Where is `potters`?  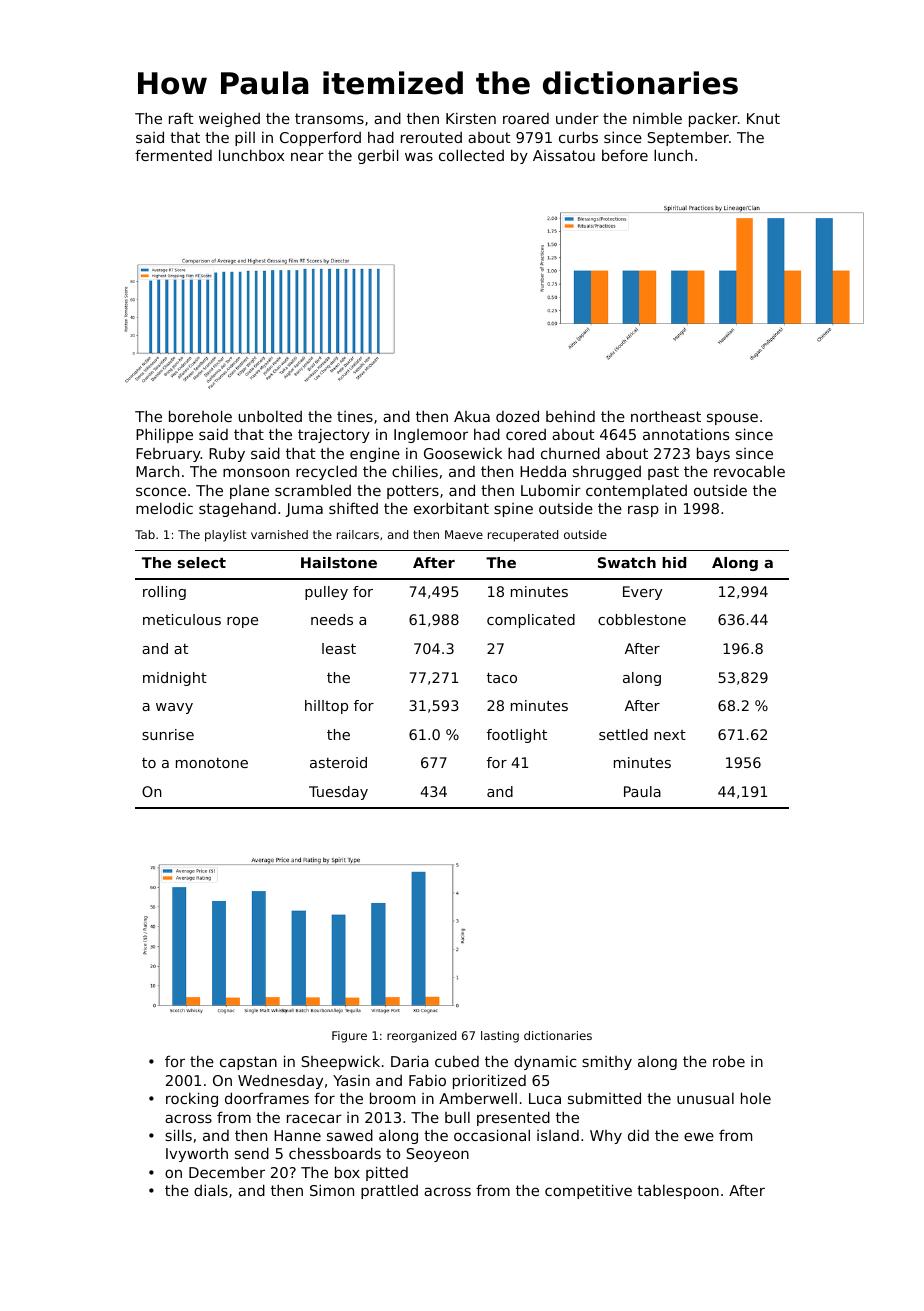
potters is located at coordinates (413, 492).
